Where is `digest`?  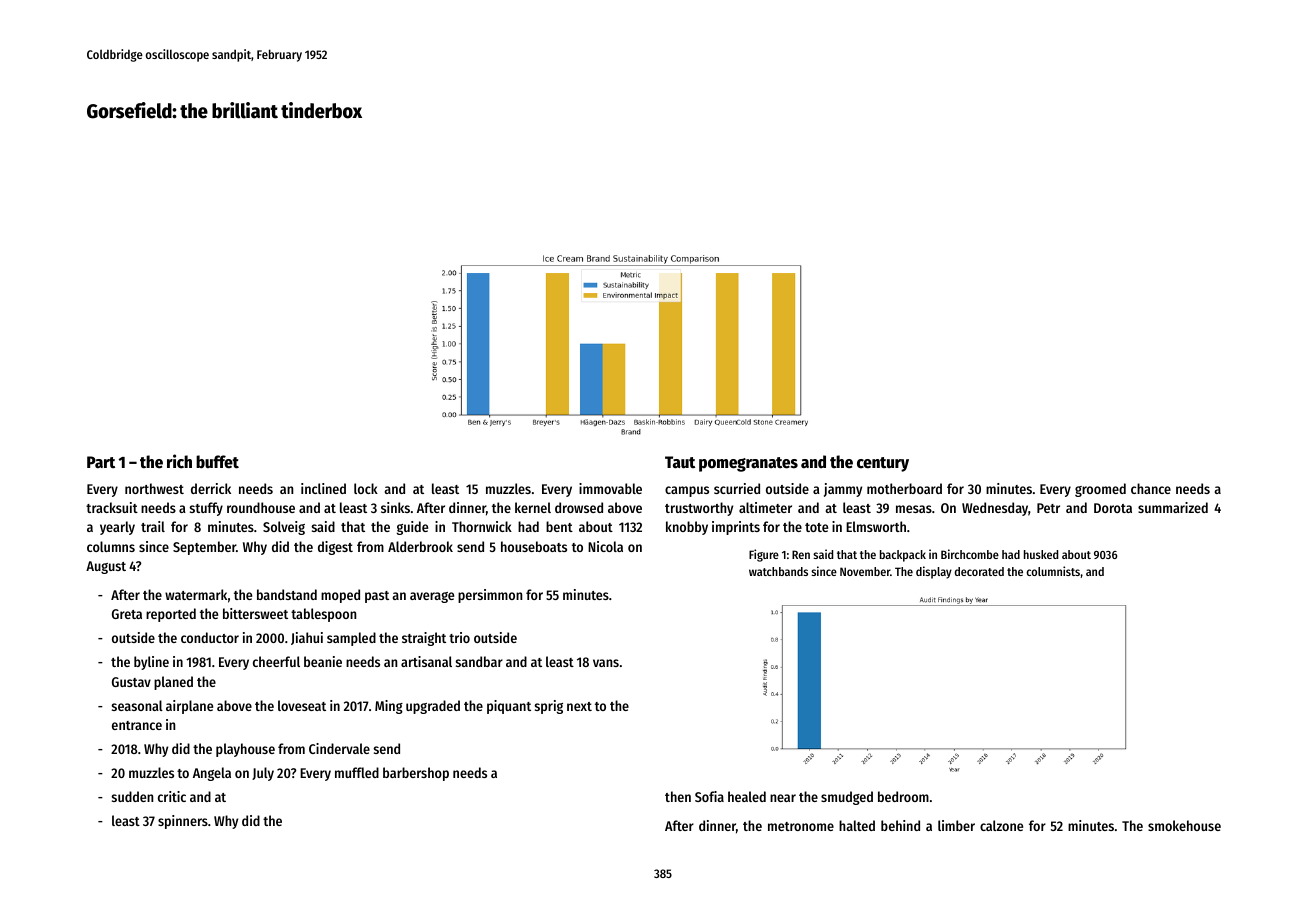 digest is located at coordinates (335, 548).
